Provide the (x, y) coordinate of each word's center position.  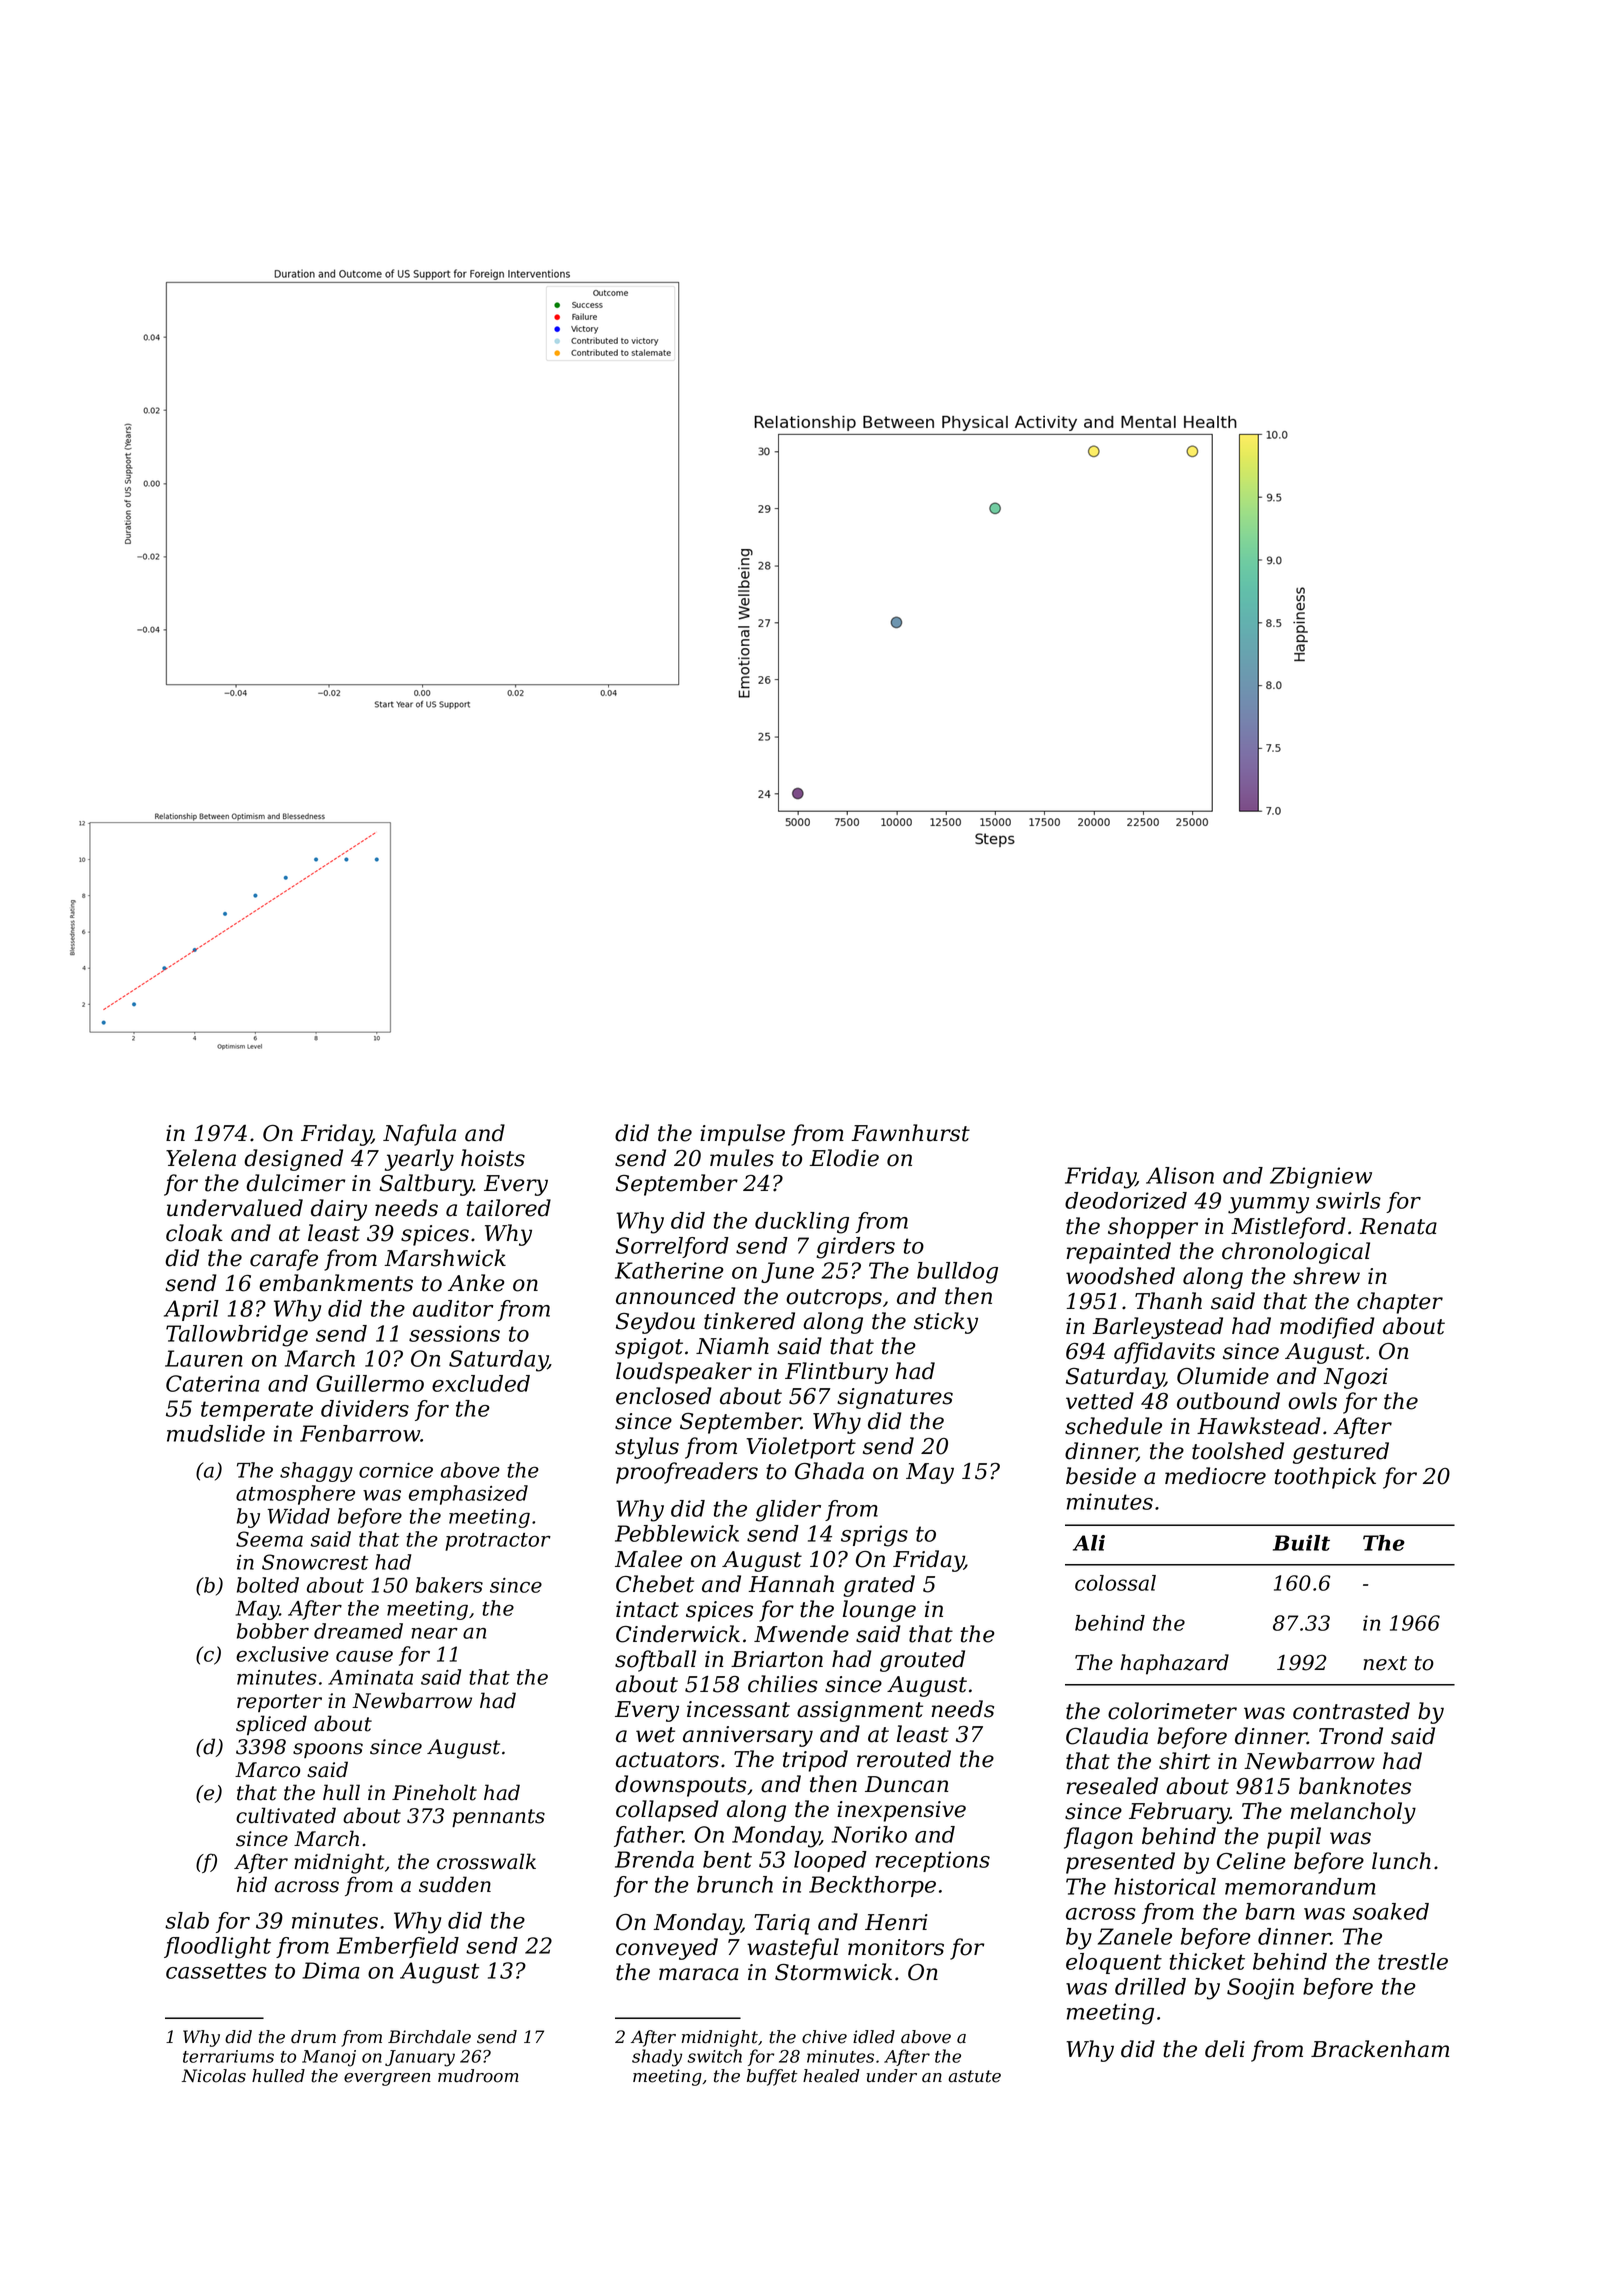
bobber (273, 1631)
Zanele (1135, 1936)
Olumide (1223, 1376)
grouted (922, 1661)
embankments (336, 1283)
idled (874, 2037)
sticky (946, 1323)
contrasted (1351, 1711)
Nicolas (214, 2076)
